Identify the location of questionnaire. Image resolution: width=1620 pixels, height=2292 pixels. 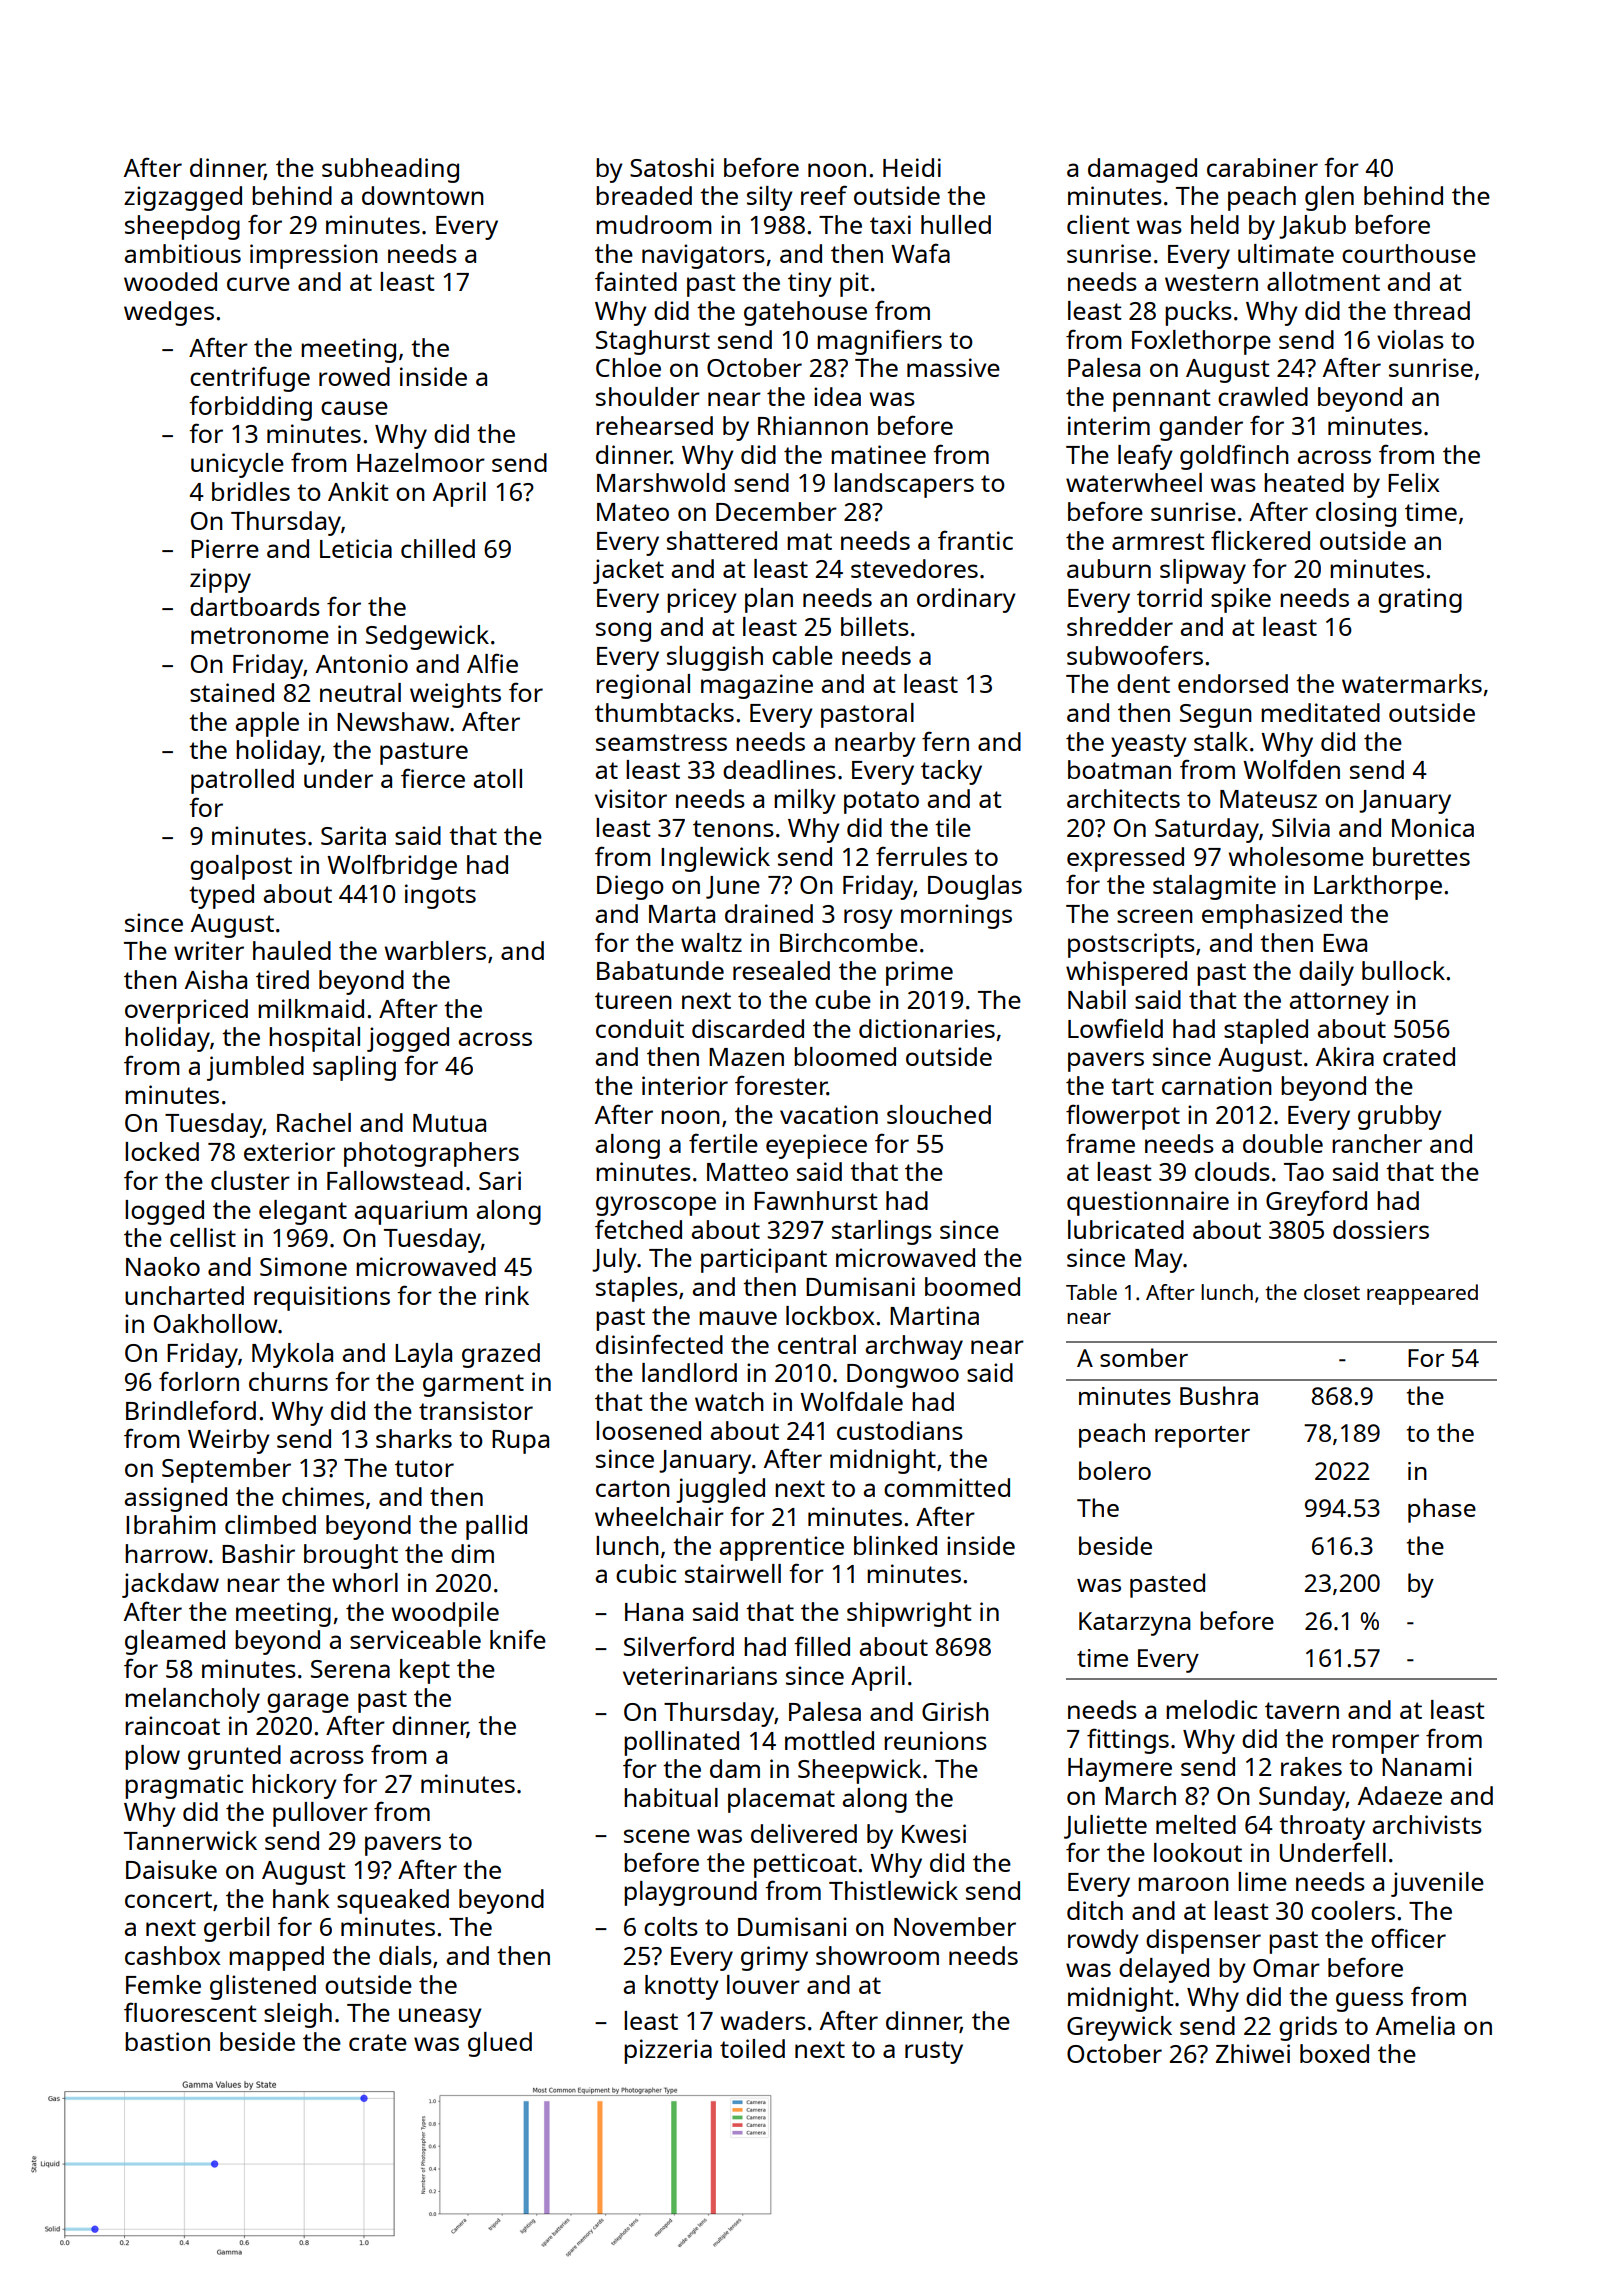
(1148, 1203).
